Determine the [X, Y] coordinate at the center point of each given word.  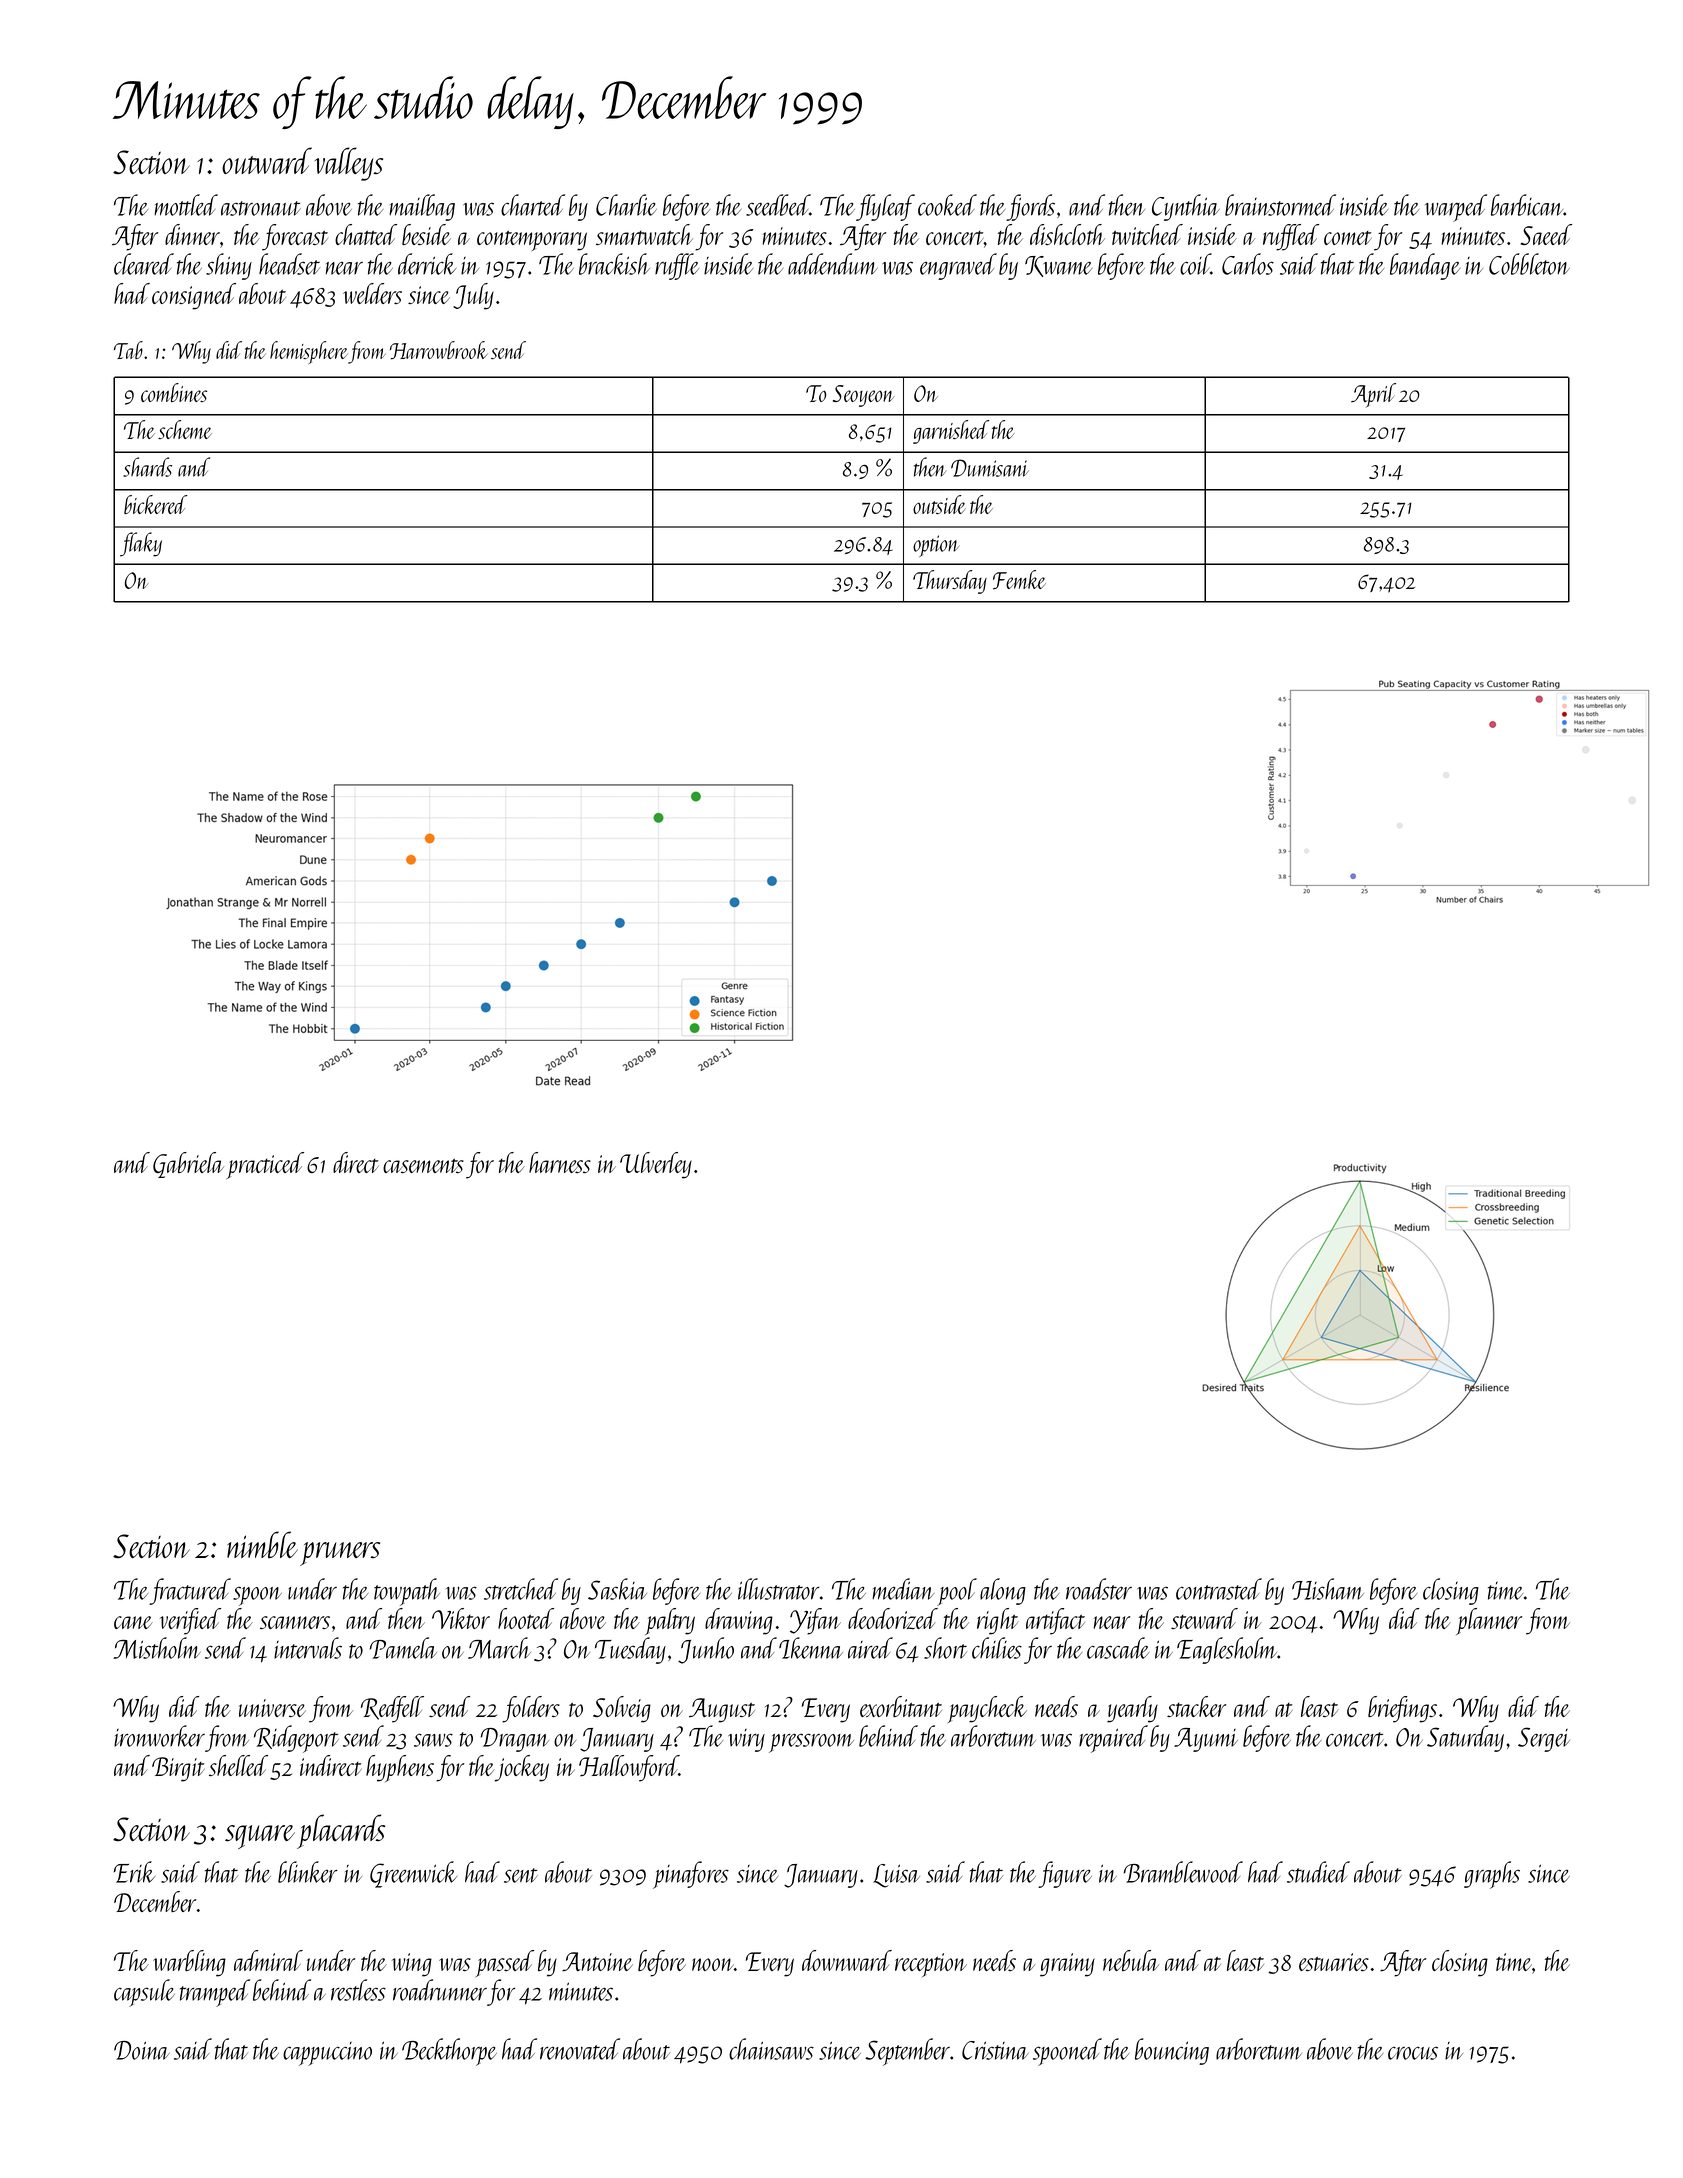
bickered [155, 504]
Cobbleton [1529, 264]
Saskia [617, 1589]
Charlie [626, 205]
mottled [186, 205]
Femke [1019, 579]
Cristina [995, 2050]
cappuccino [327, 2054]
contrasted [1219, 1589]
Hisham [1328, 1589]
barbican [1527, 205]
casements [423, 1165]
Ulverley [656, 1165]
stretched [521, 1589]
